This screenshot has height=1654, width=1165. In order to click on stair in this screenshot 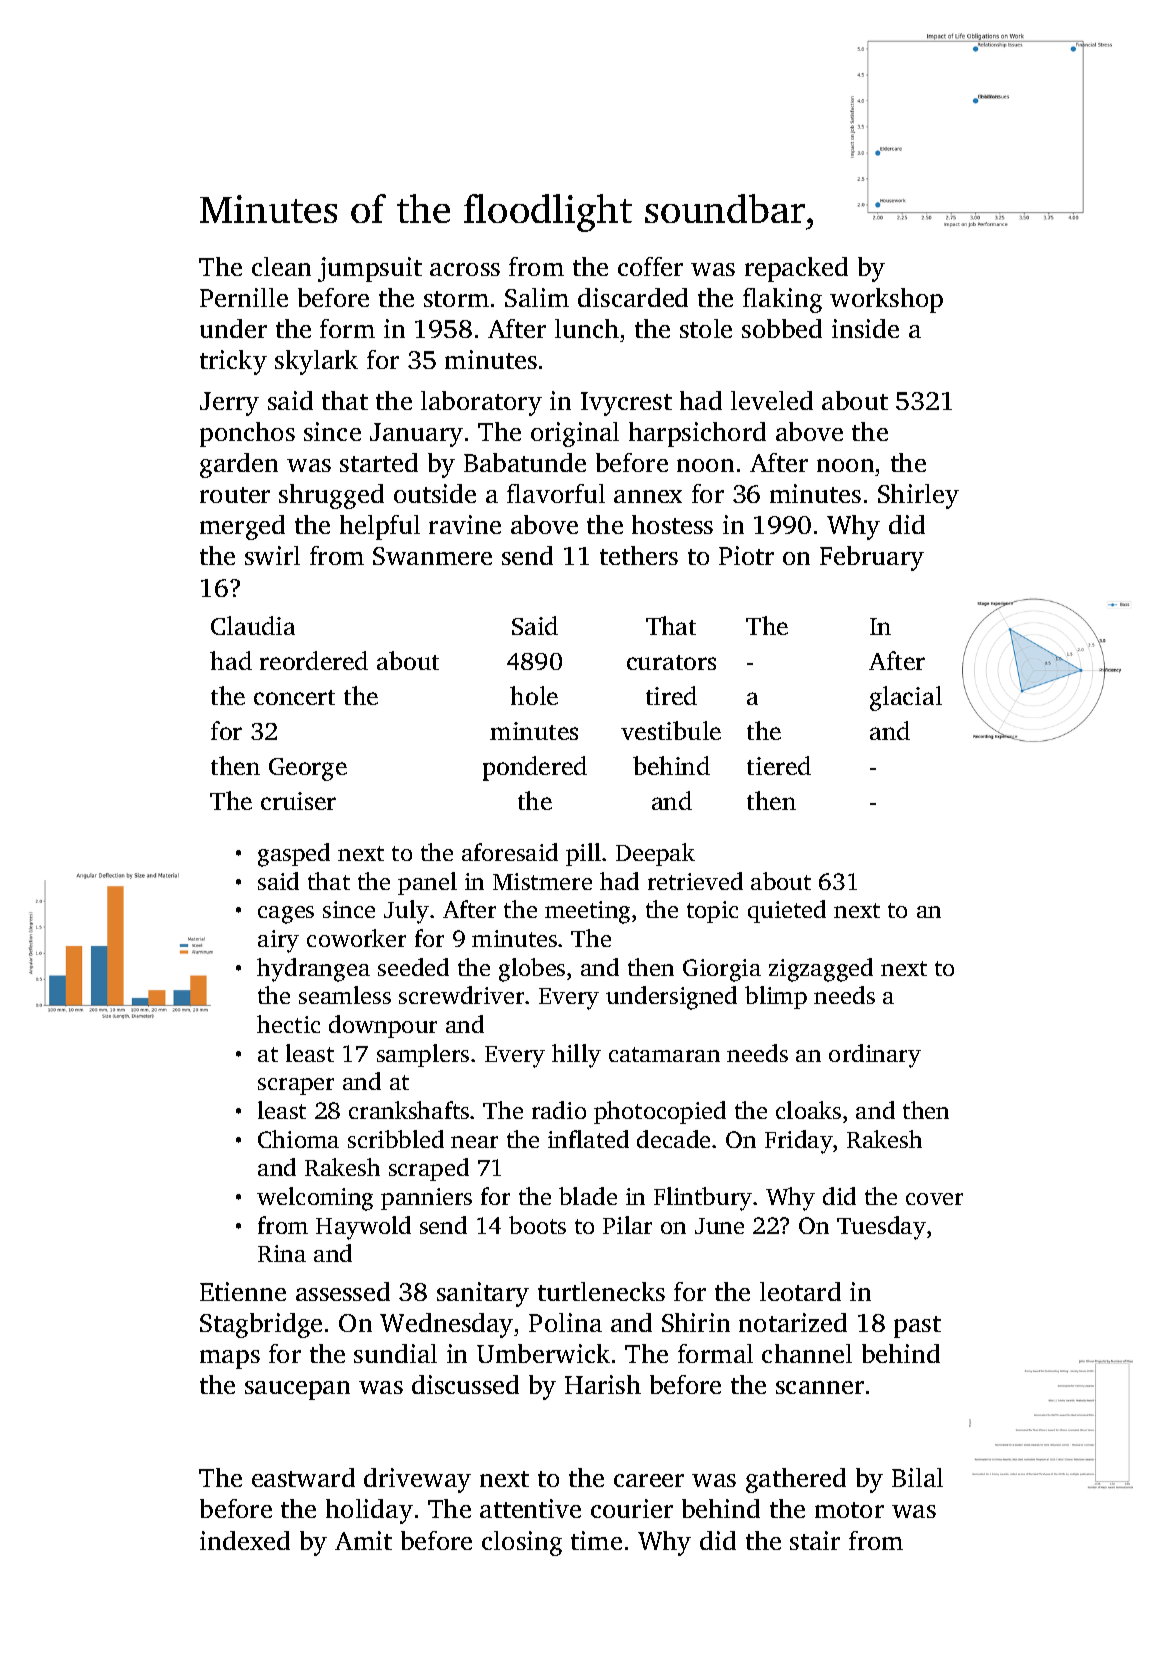, I will do `click(815, 1540)`.
